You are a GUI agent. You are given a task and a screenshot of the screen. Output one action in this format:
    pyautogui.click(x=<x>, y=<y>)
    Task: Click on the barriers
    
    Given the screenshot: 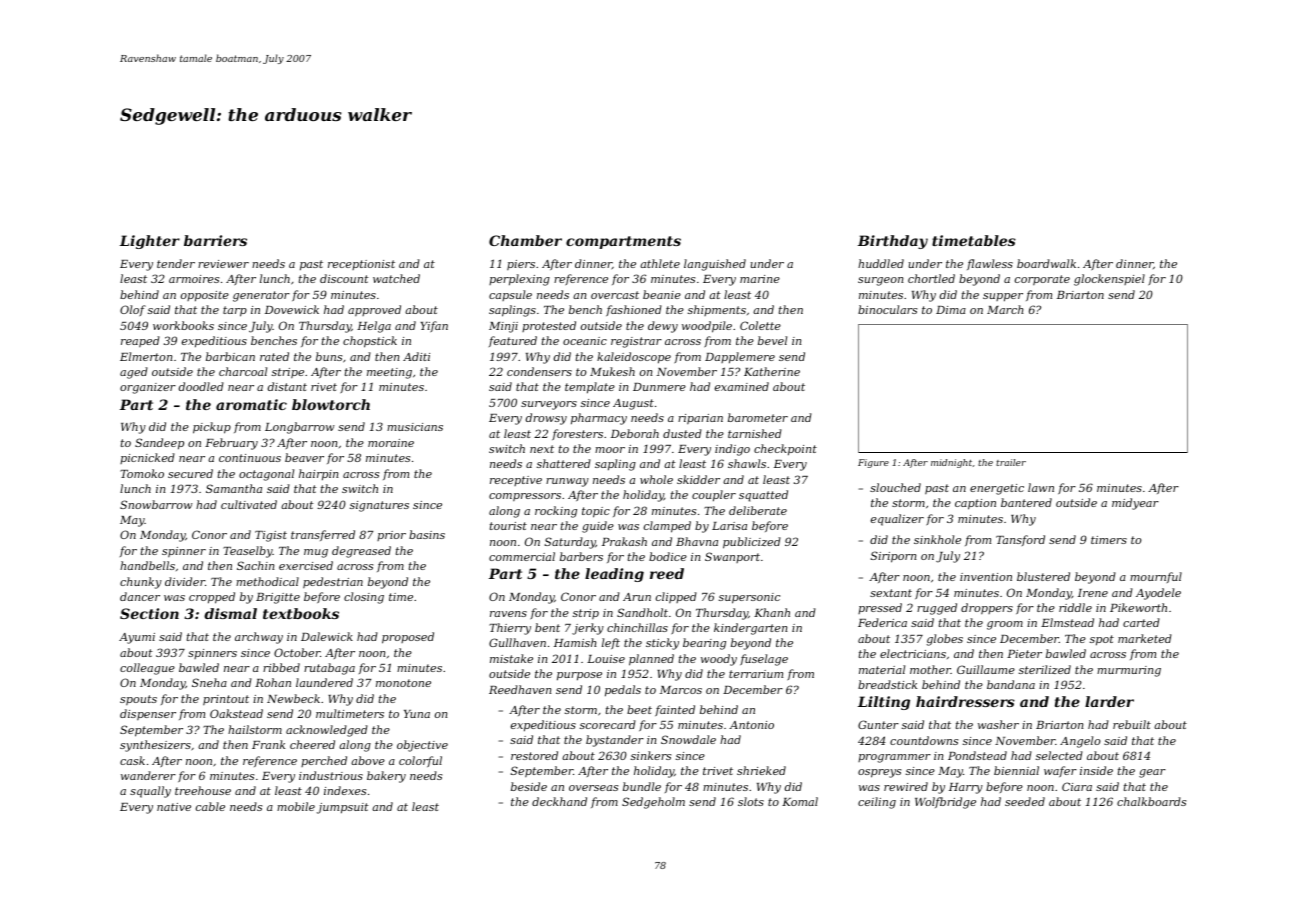 What is the action you would take?
    pyautogui.click(x=215, y=240)
